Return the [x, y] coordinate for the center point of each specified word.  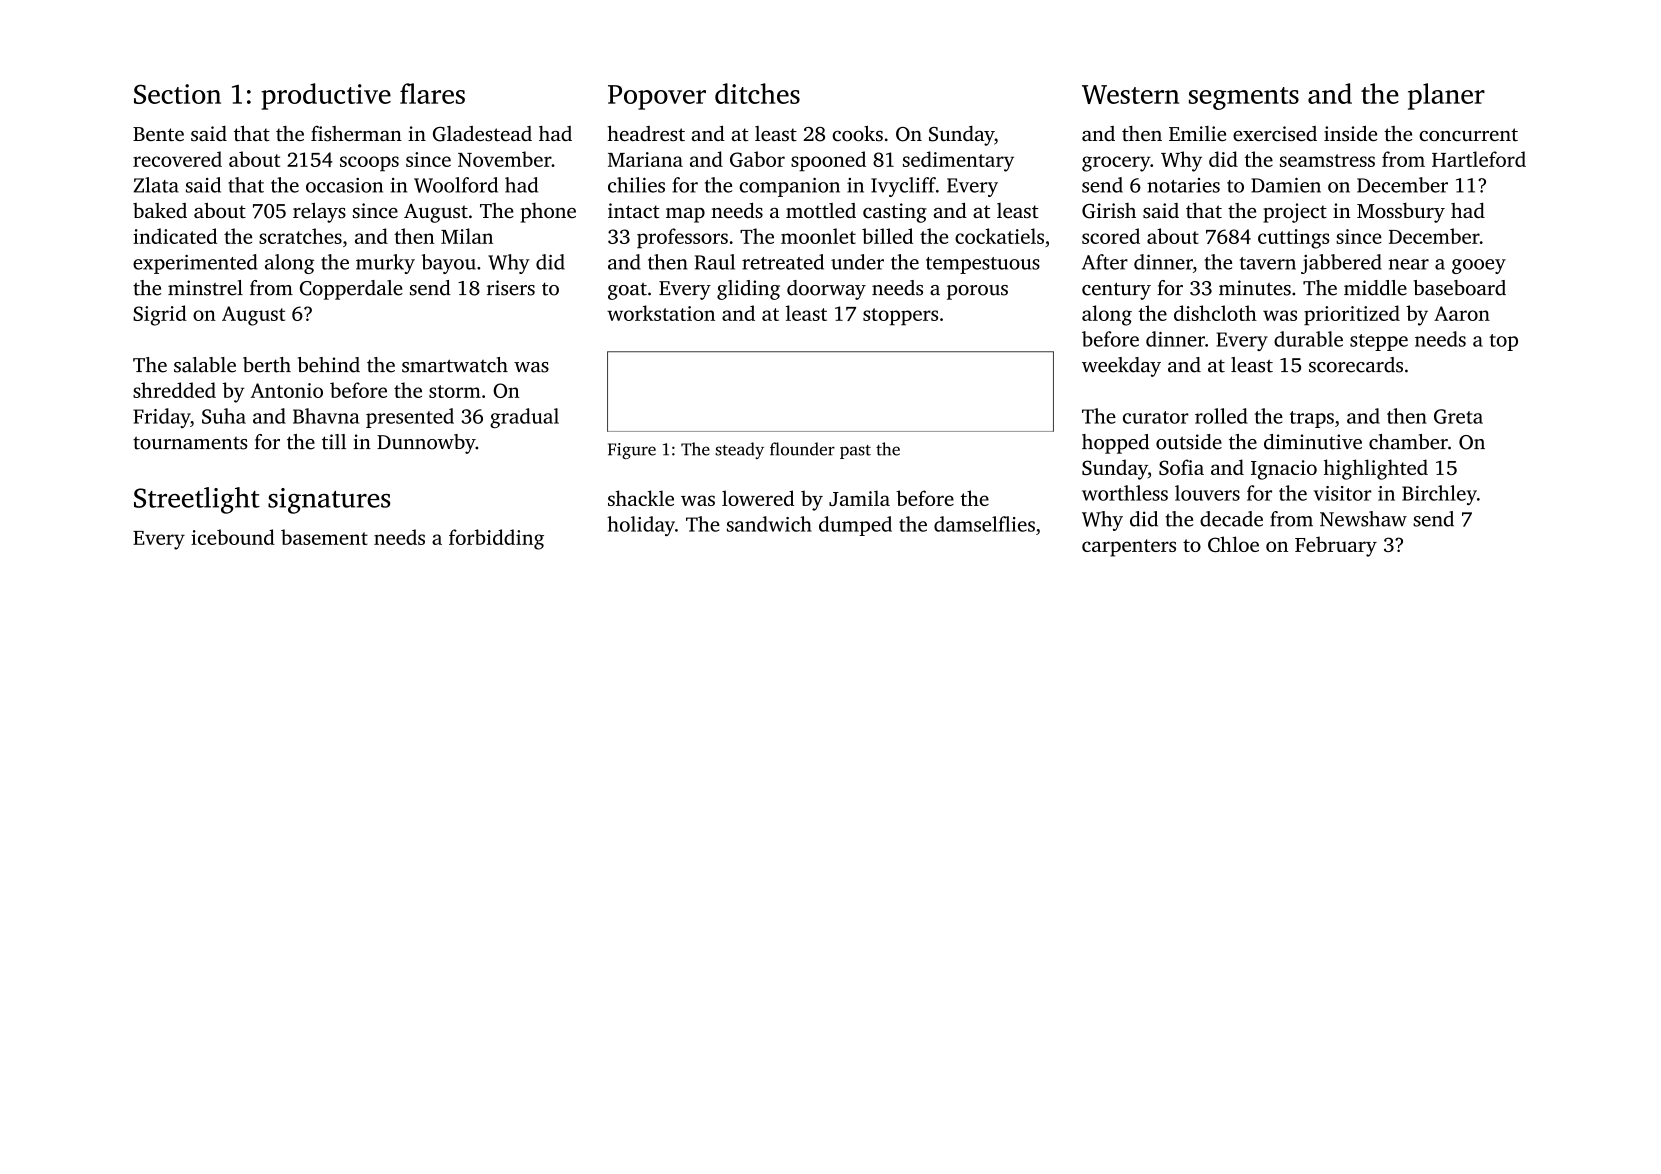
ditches [757, 93]
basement [324, 537]
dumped [855, 526]
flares [432, 93]
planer [1446, 96]
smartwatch [455, 365]
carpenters [1129, 548]
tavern [1268, 263]
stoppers [900, 317]
